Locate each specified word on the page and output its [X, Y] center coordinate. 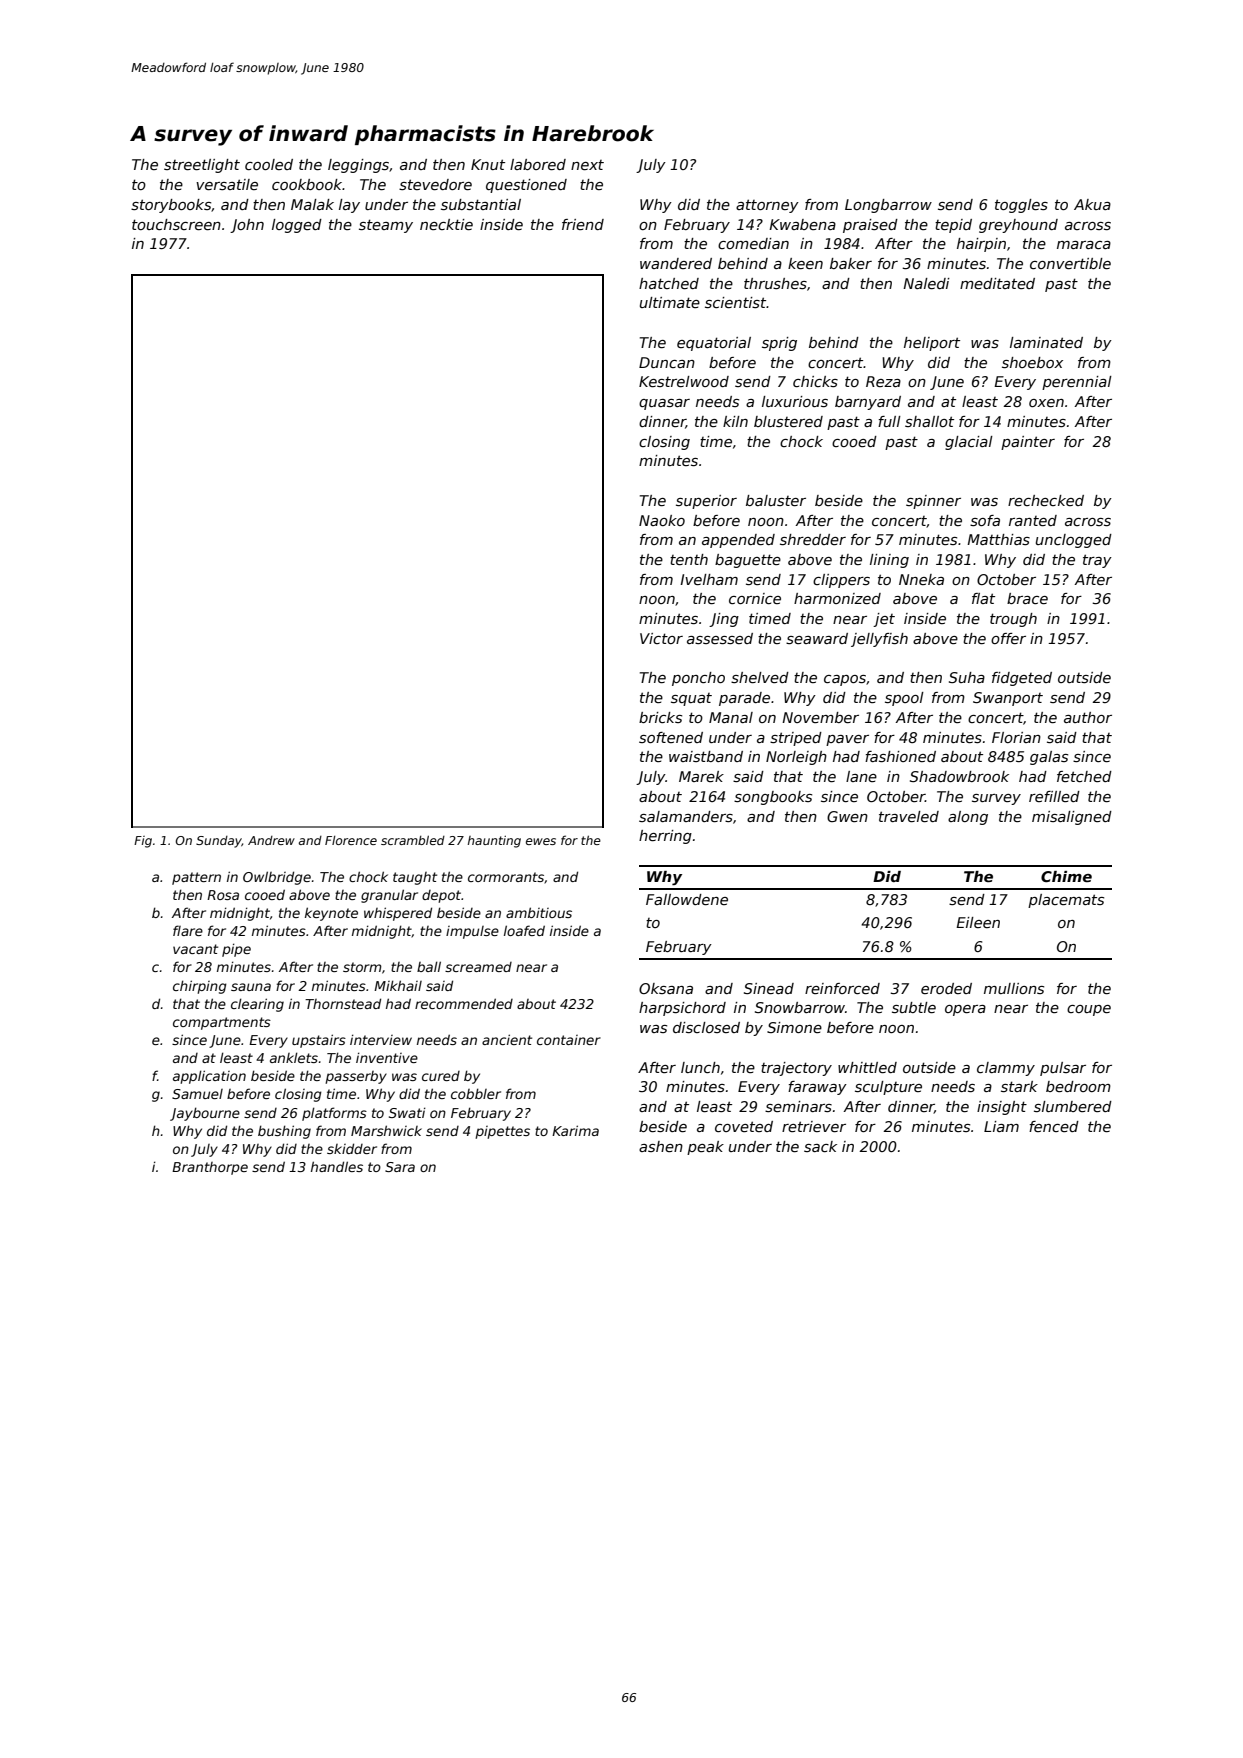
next [587, 165]
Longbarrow [888, 206]
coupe [1089, 1010]
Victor [661, 638]
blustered [788, 421]
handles [337, 1166]
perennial [1077, 383]
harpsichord [682, 1009]
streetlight [202, 166]
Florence [351, 840]
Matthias [998, 539]
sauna [251, 987]
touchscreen [176, 224]
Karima [575, 1130]
